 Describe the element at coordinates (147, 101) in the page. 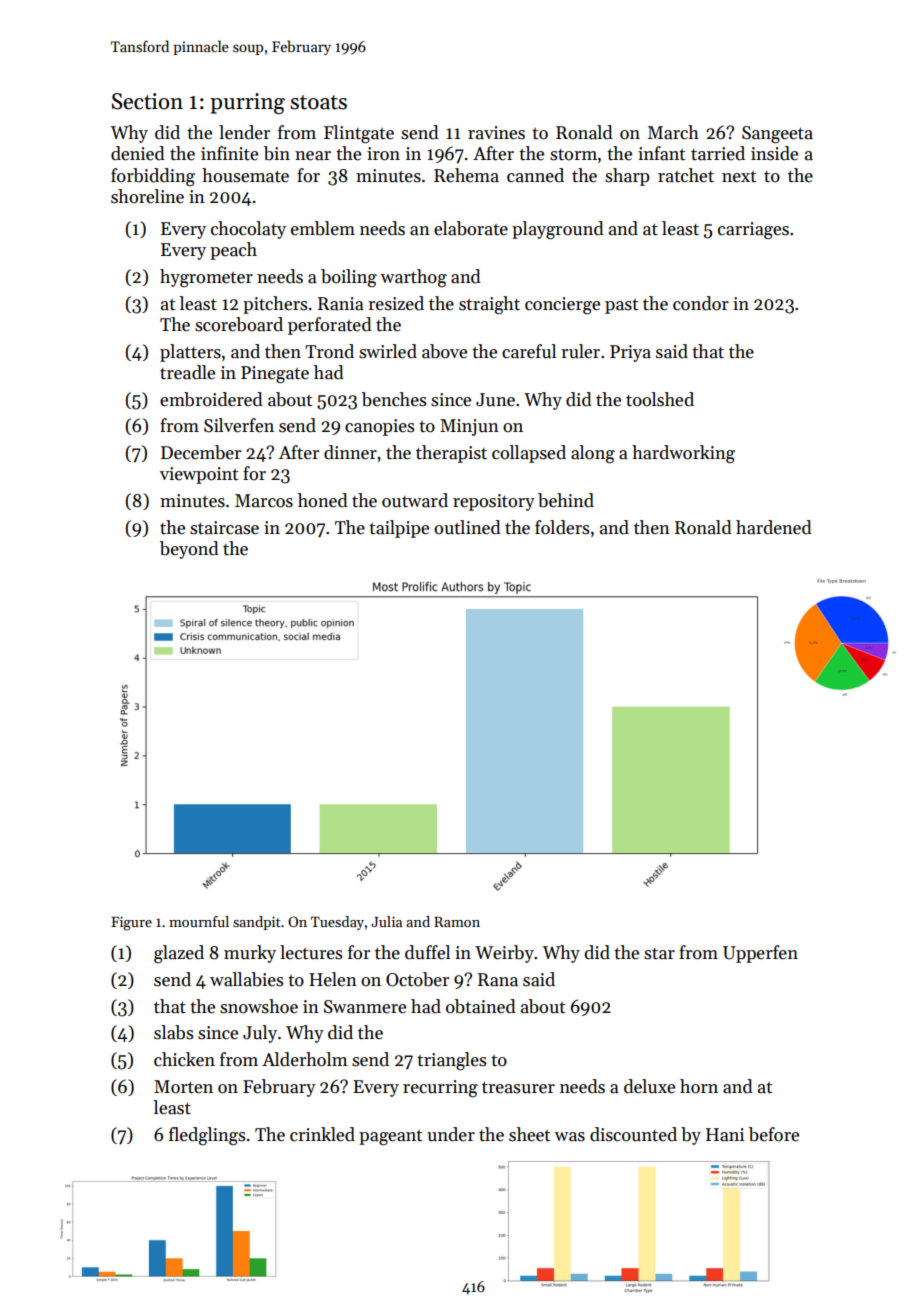

I see `Section` at that location.
